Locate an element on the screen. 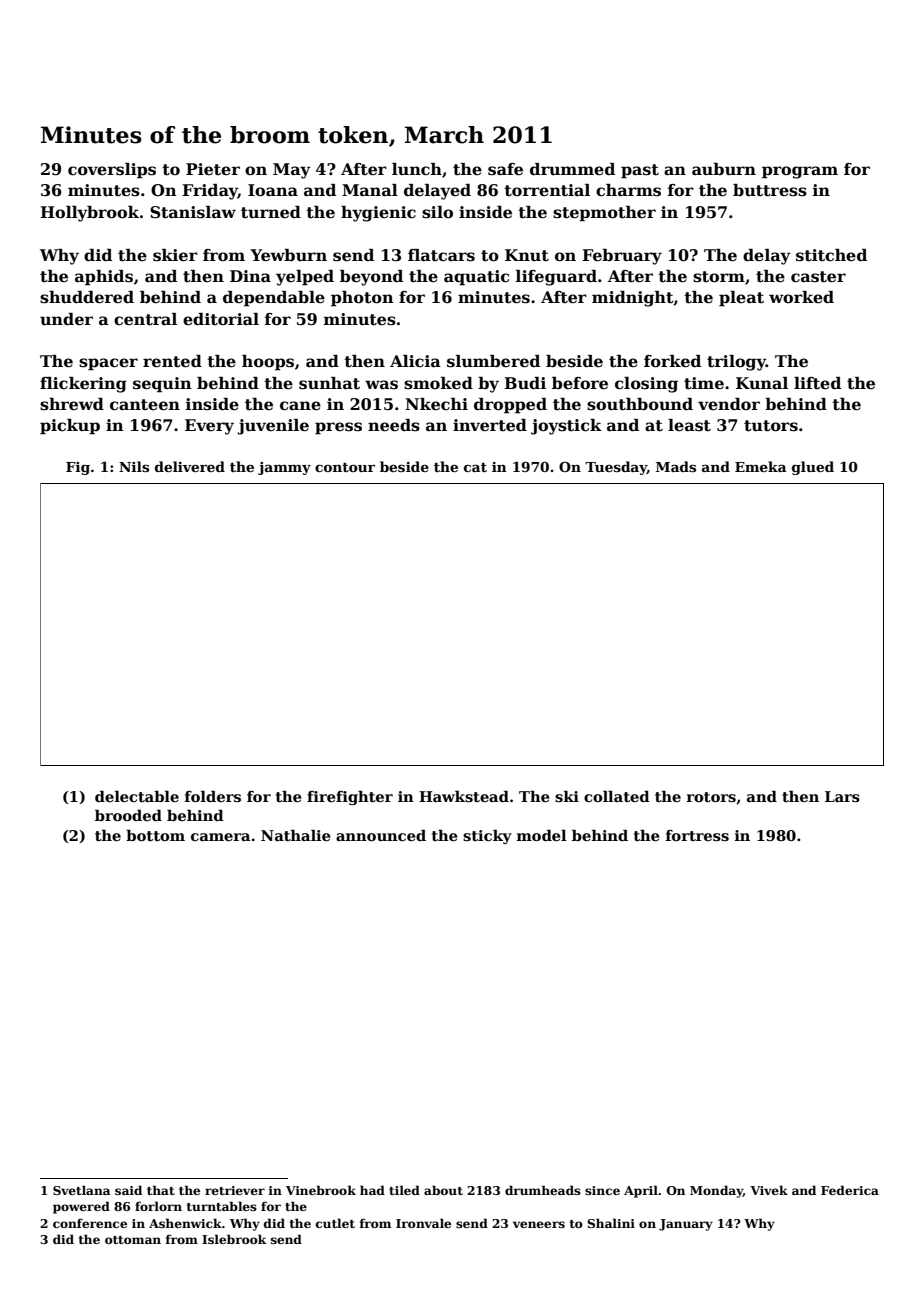 This screenshot has height=1308, width=924. auburn is located at coordinates (724, 169).
